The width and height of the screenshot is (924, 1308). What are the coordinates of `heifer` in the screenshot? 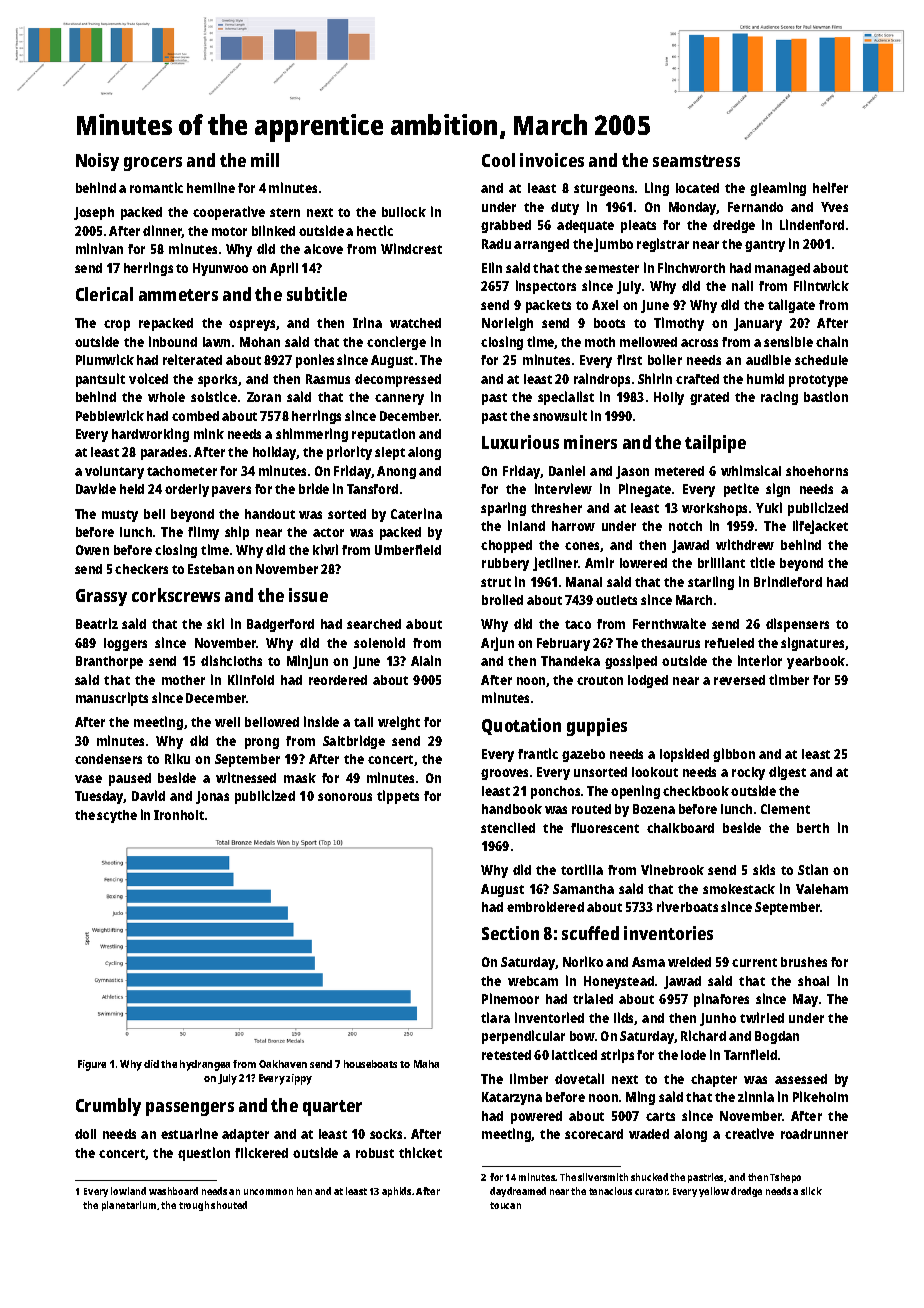 It's located at (830, 187).
